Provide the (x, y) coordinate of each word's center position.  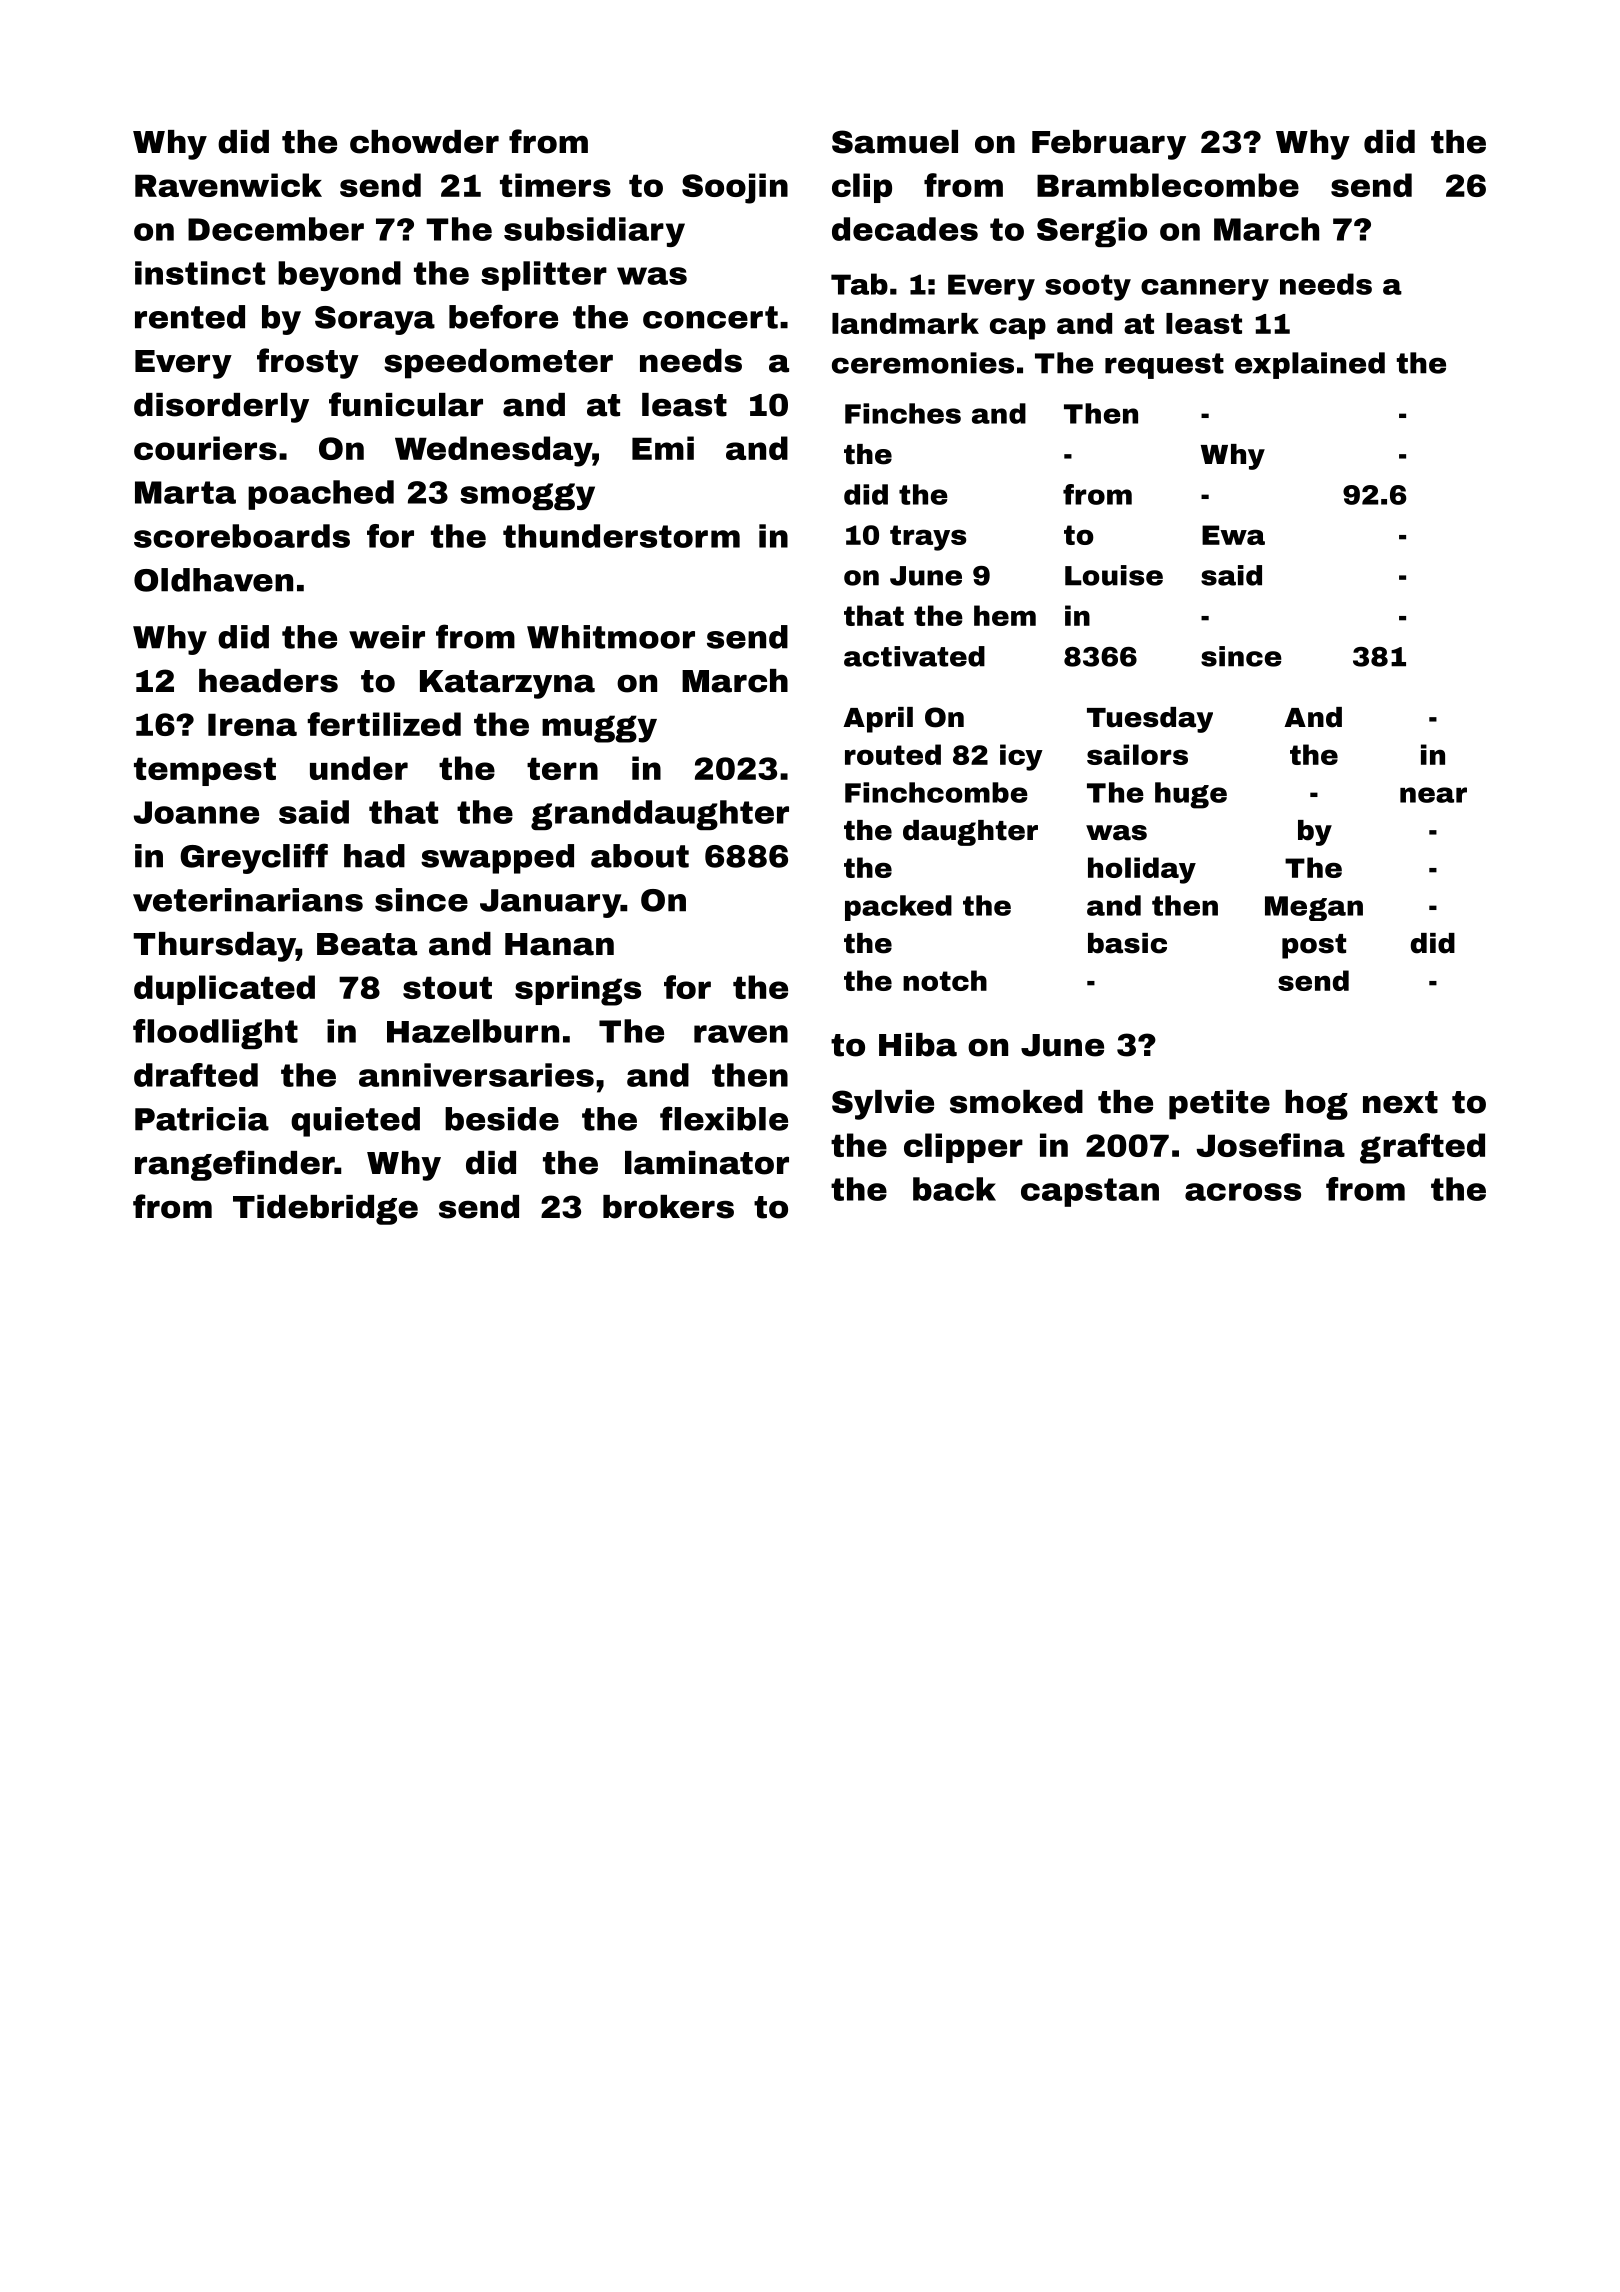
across (1243, 1192)
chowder (424, 142)
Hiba (918, 1045)
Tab (859, 284)
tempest (205, 771)
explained (1310, 365)
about (640, 856)
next (1400, 1102)
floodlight (215, 1034)
